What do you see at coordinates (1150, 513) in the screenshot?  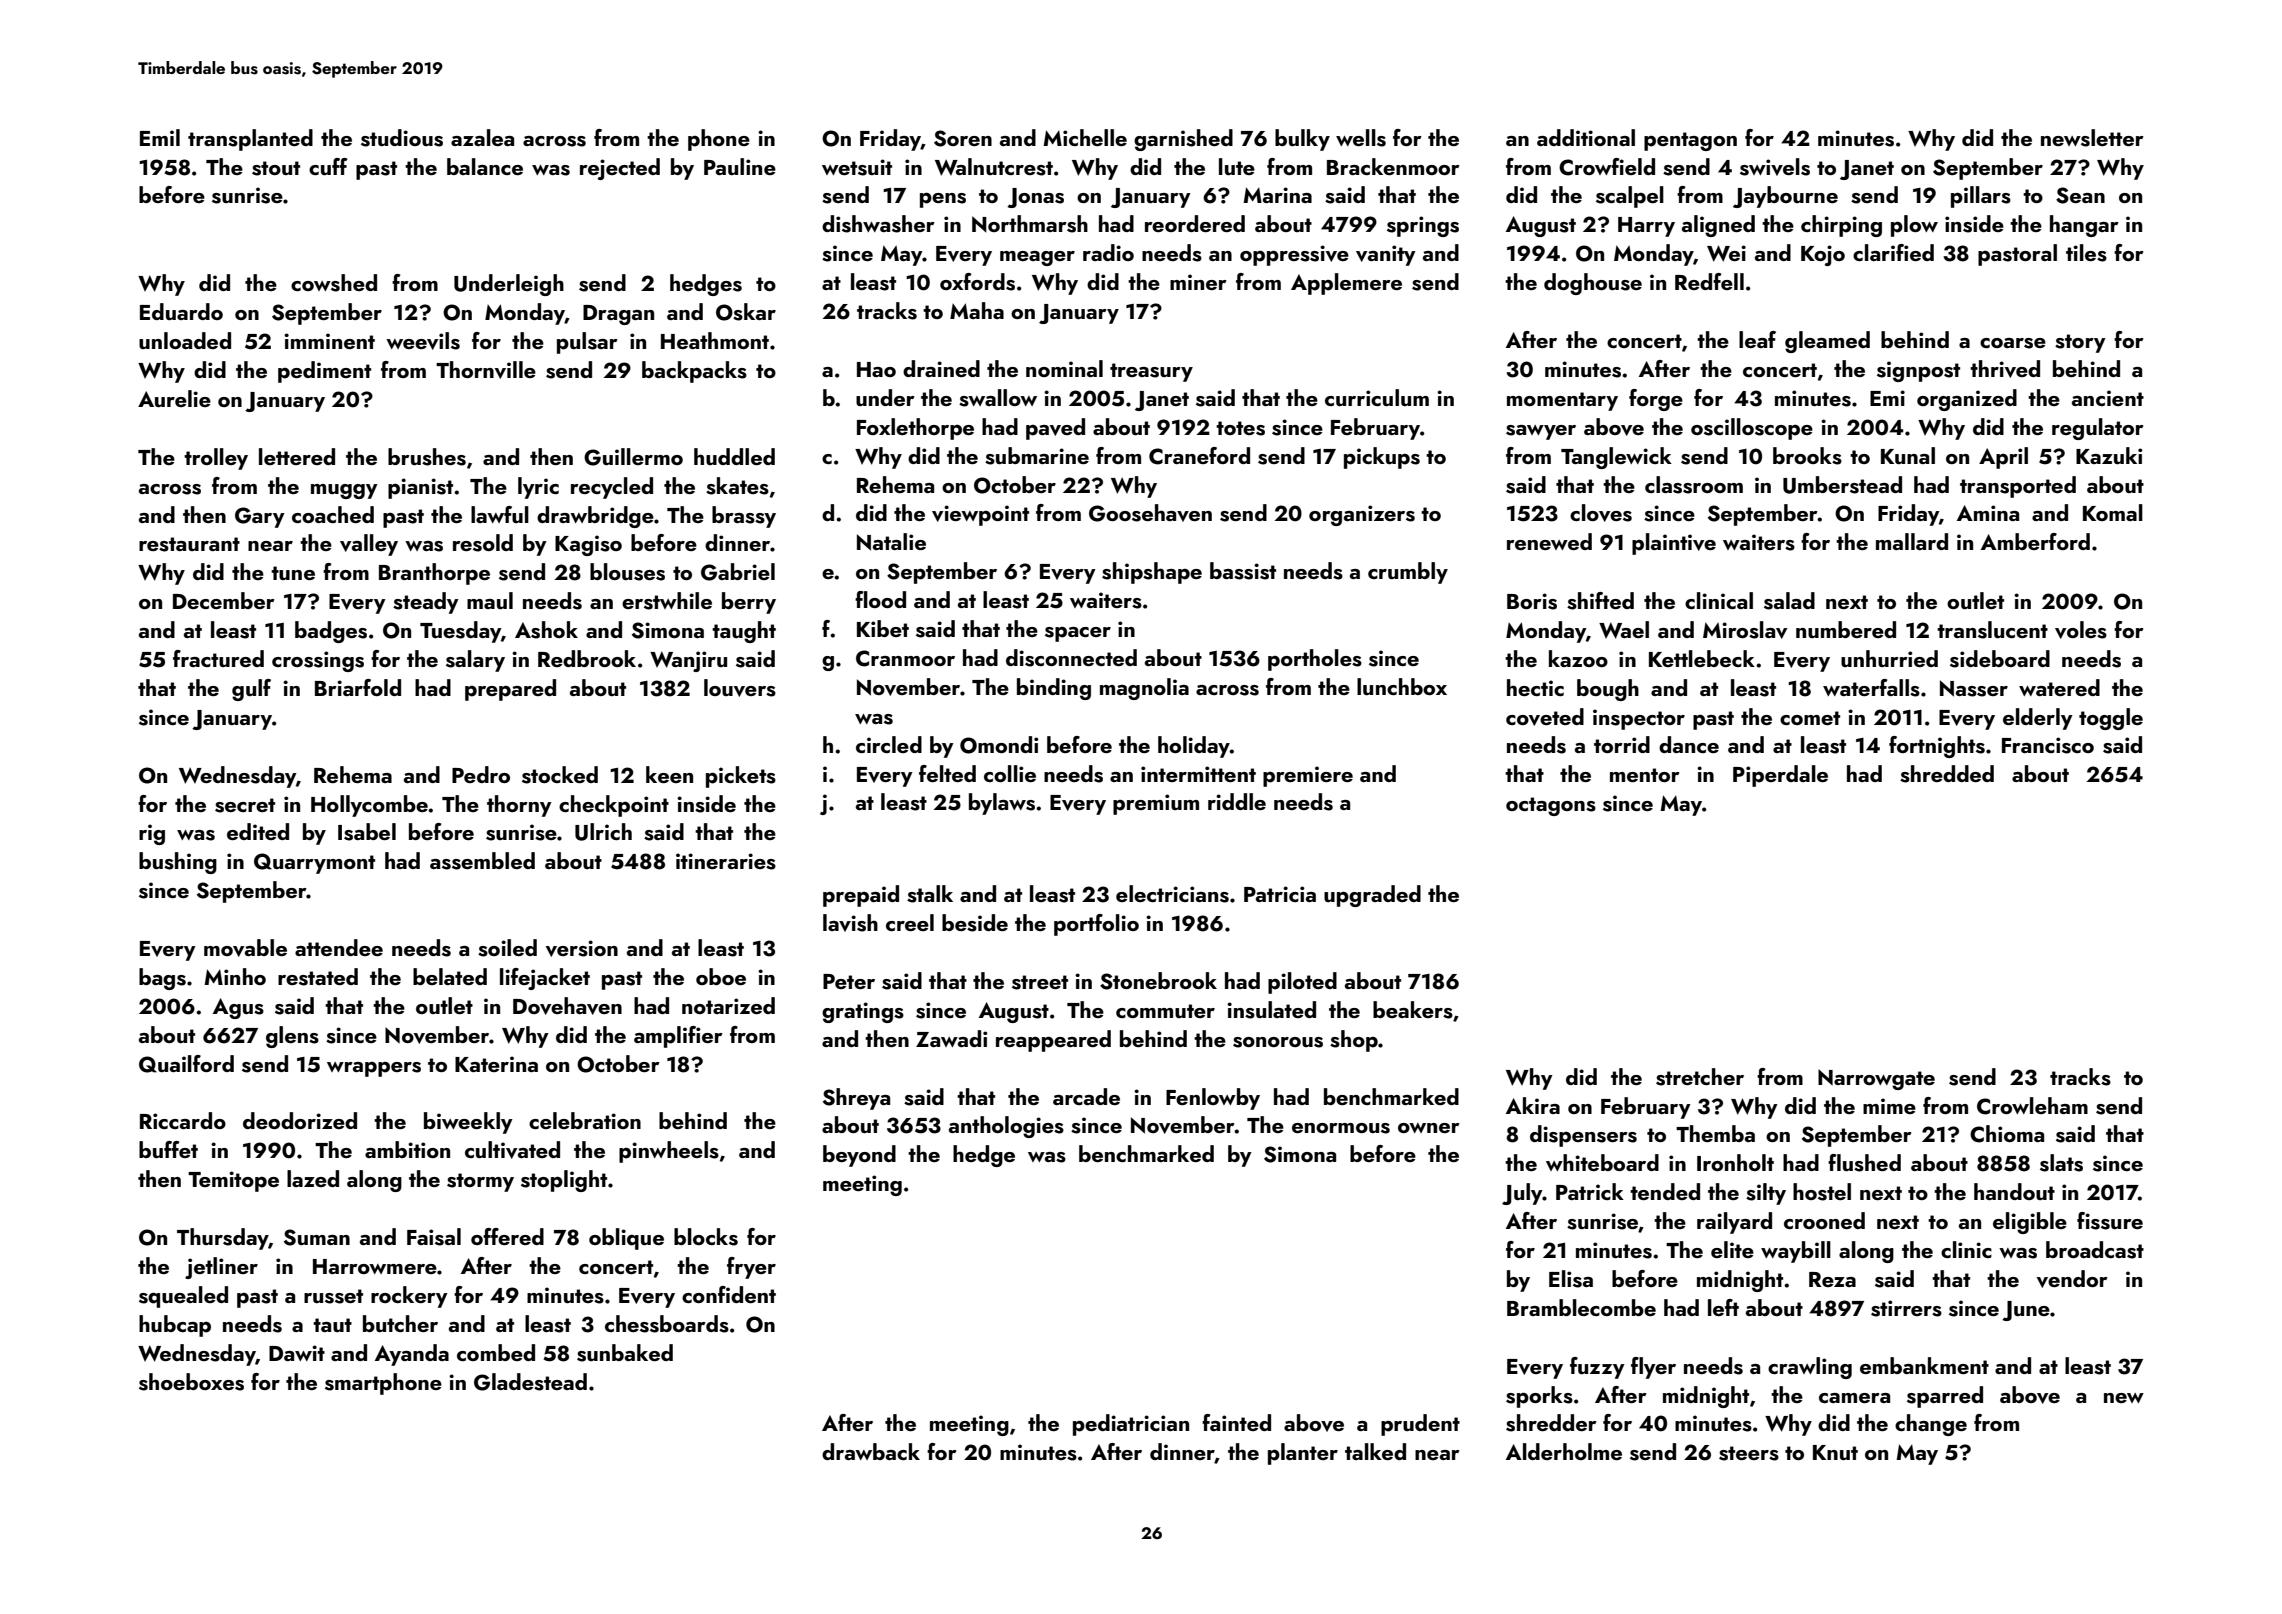 I see `Goosehaven` at bounding box center [1150, 513].
